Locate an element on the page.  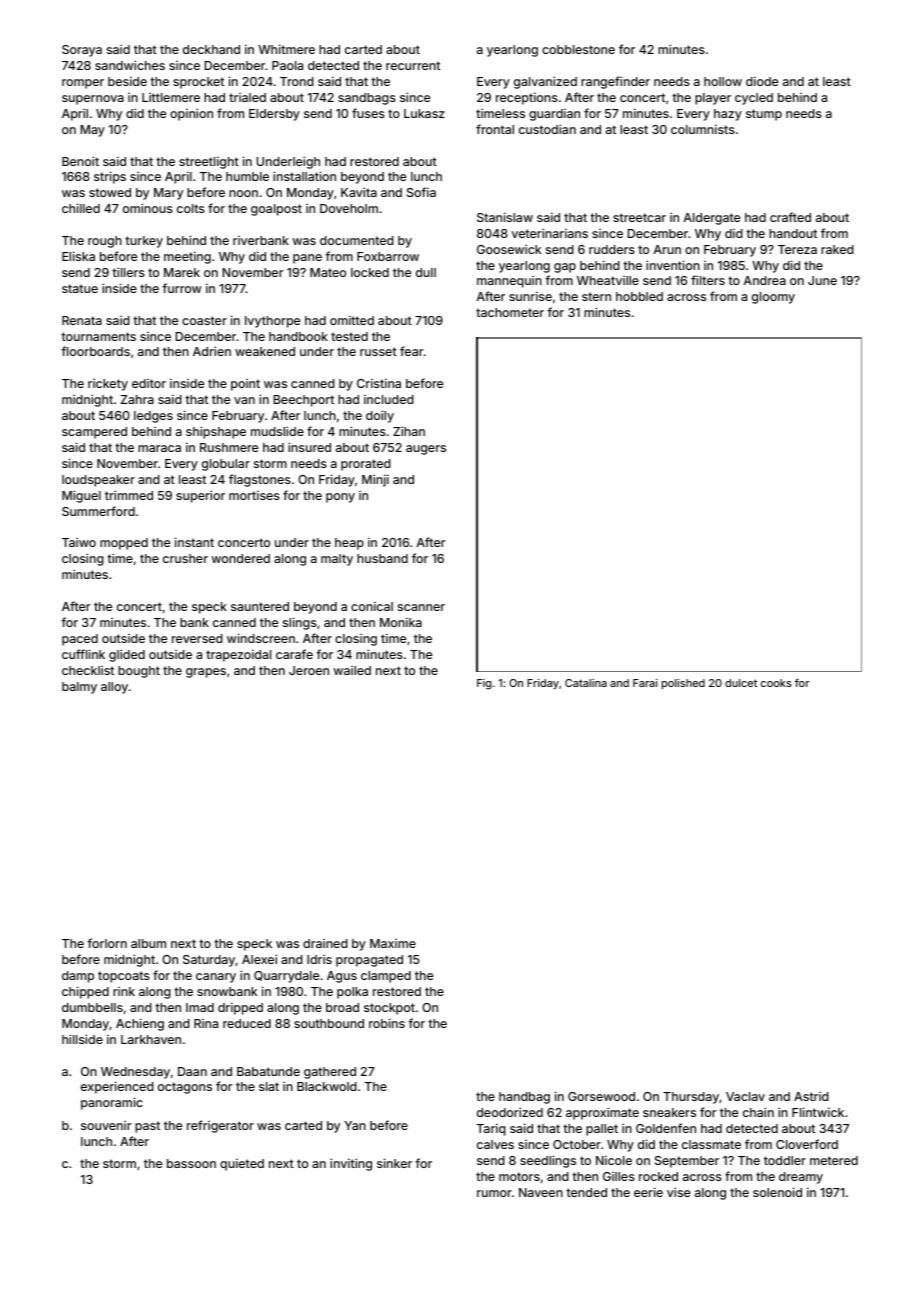
gloomy is located at coordinates (773, 298).
